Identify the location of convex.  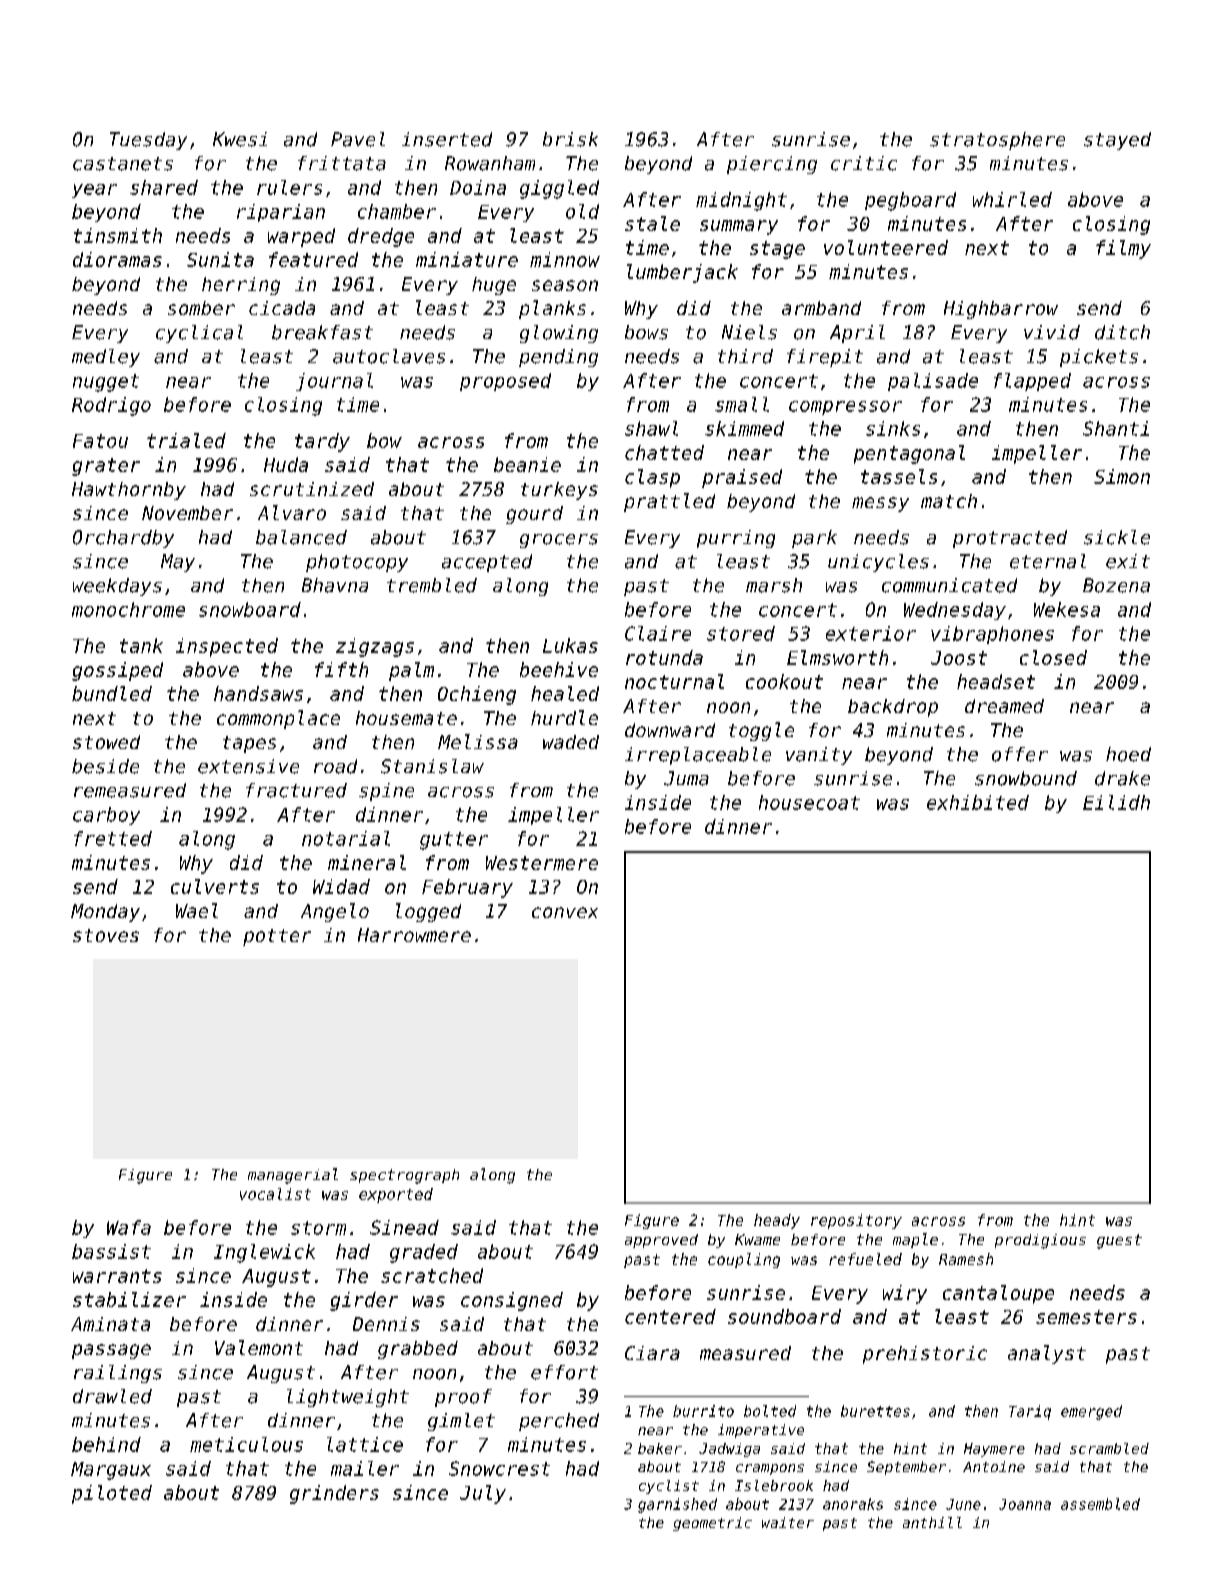
(565, 912).
